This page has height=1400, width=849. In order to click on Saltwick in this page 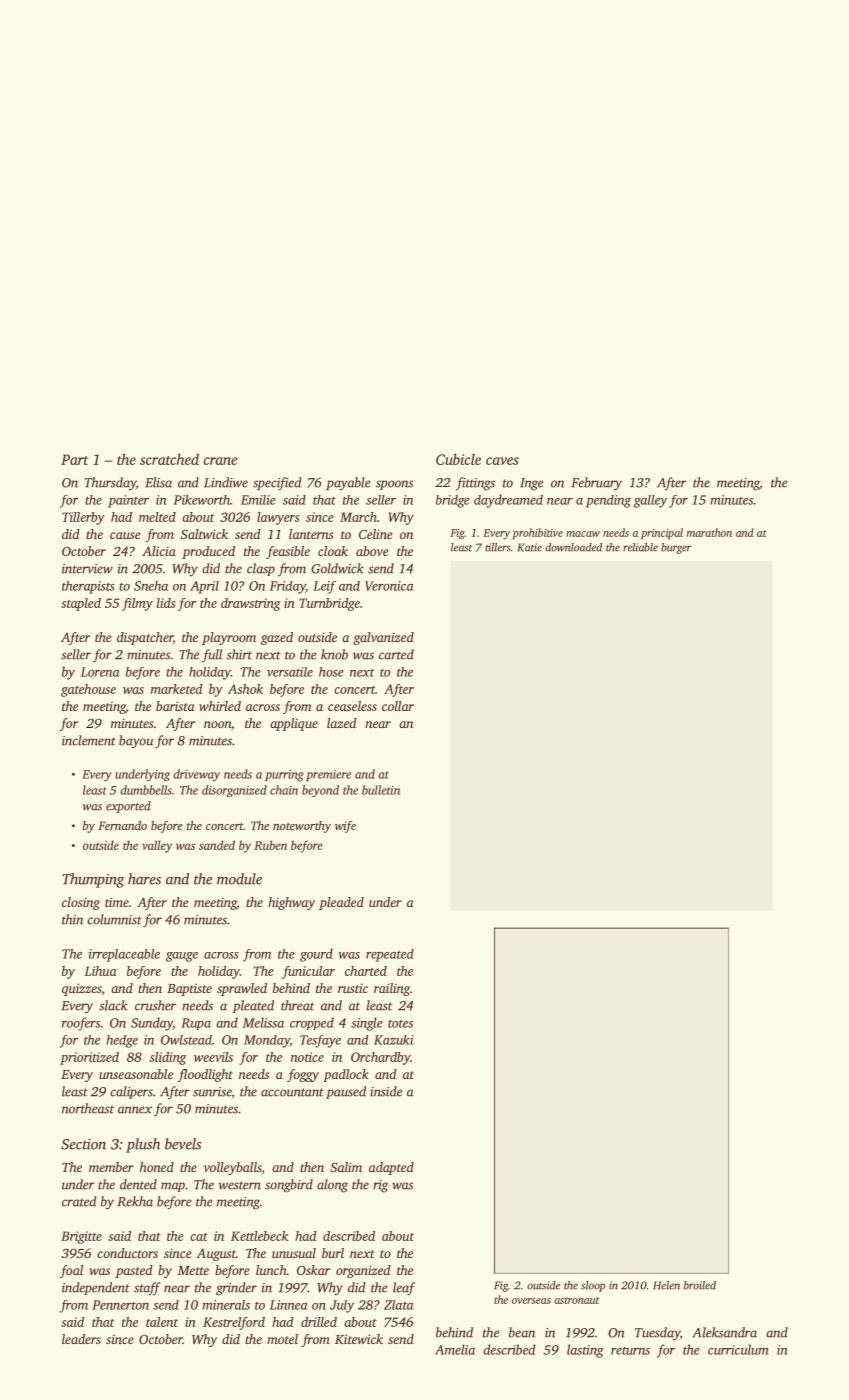, I will do `click(204, 534)`.
